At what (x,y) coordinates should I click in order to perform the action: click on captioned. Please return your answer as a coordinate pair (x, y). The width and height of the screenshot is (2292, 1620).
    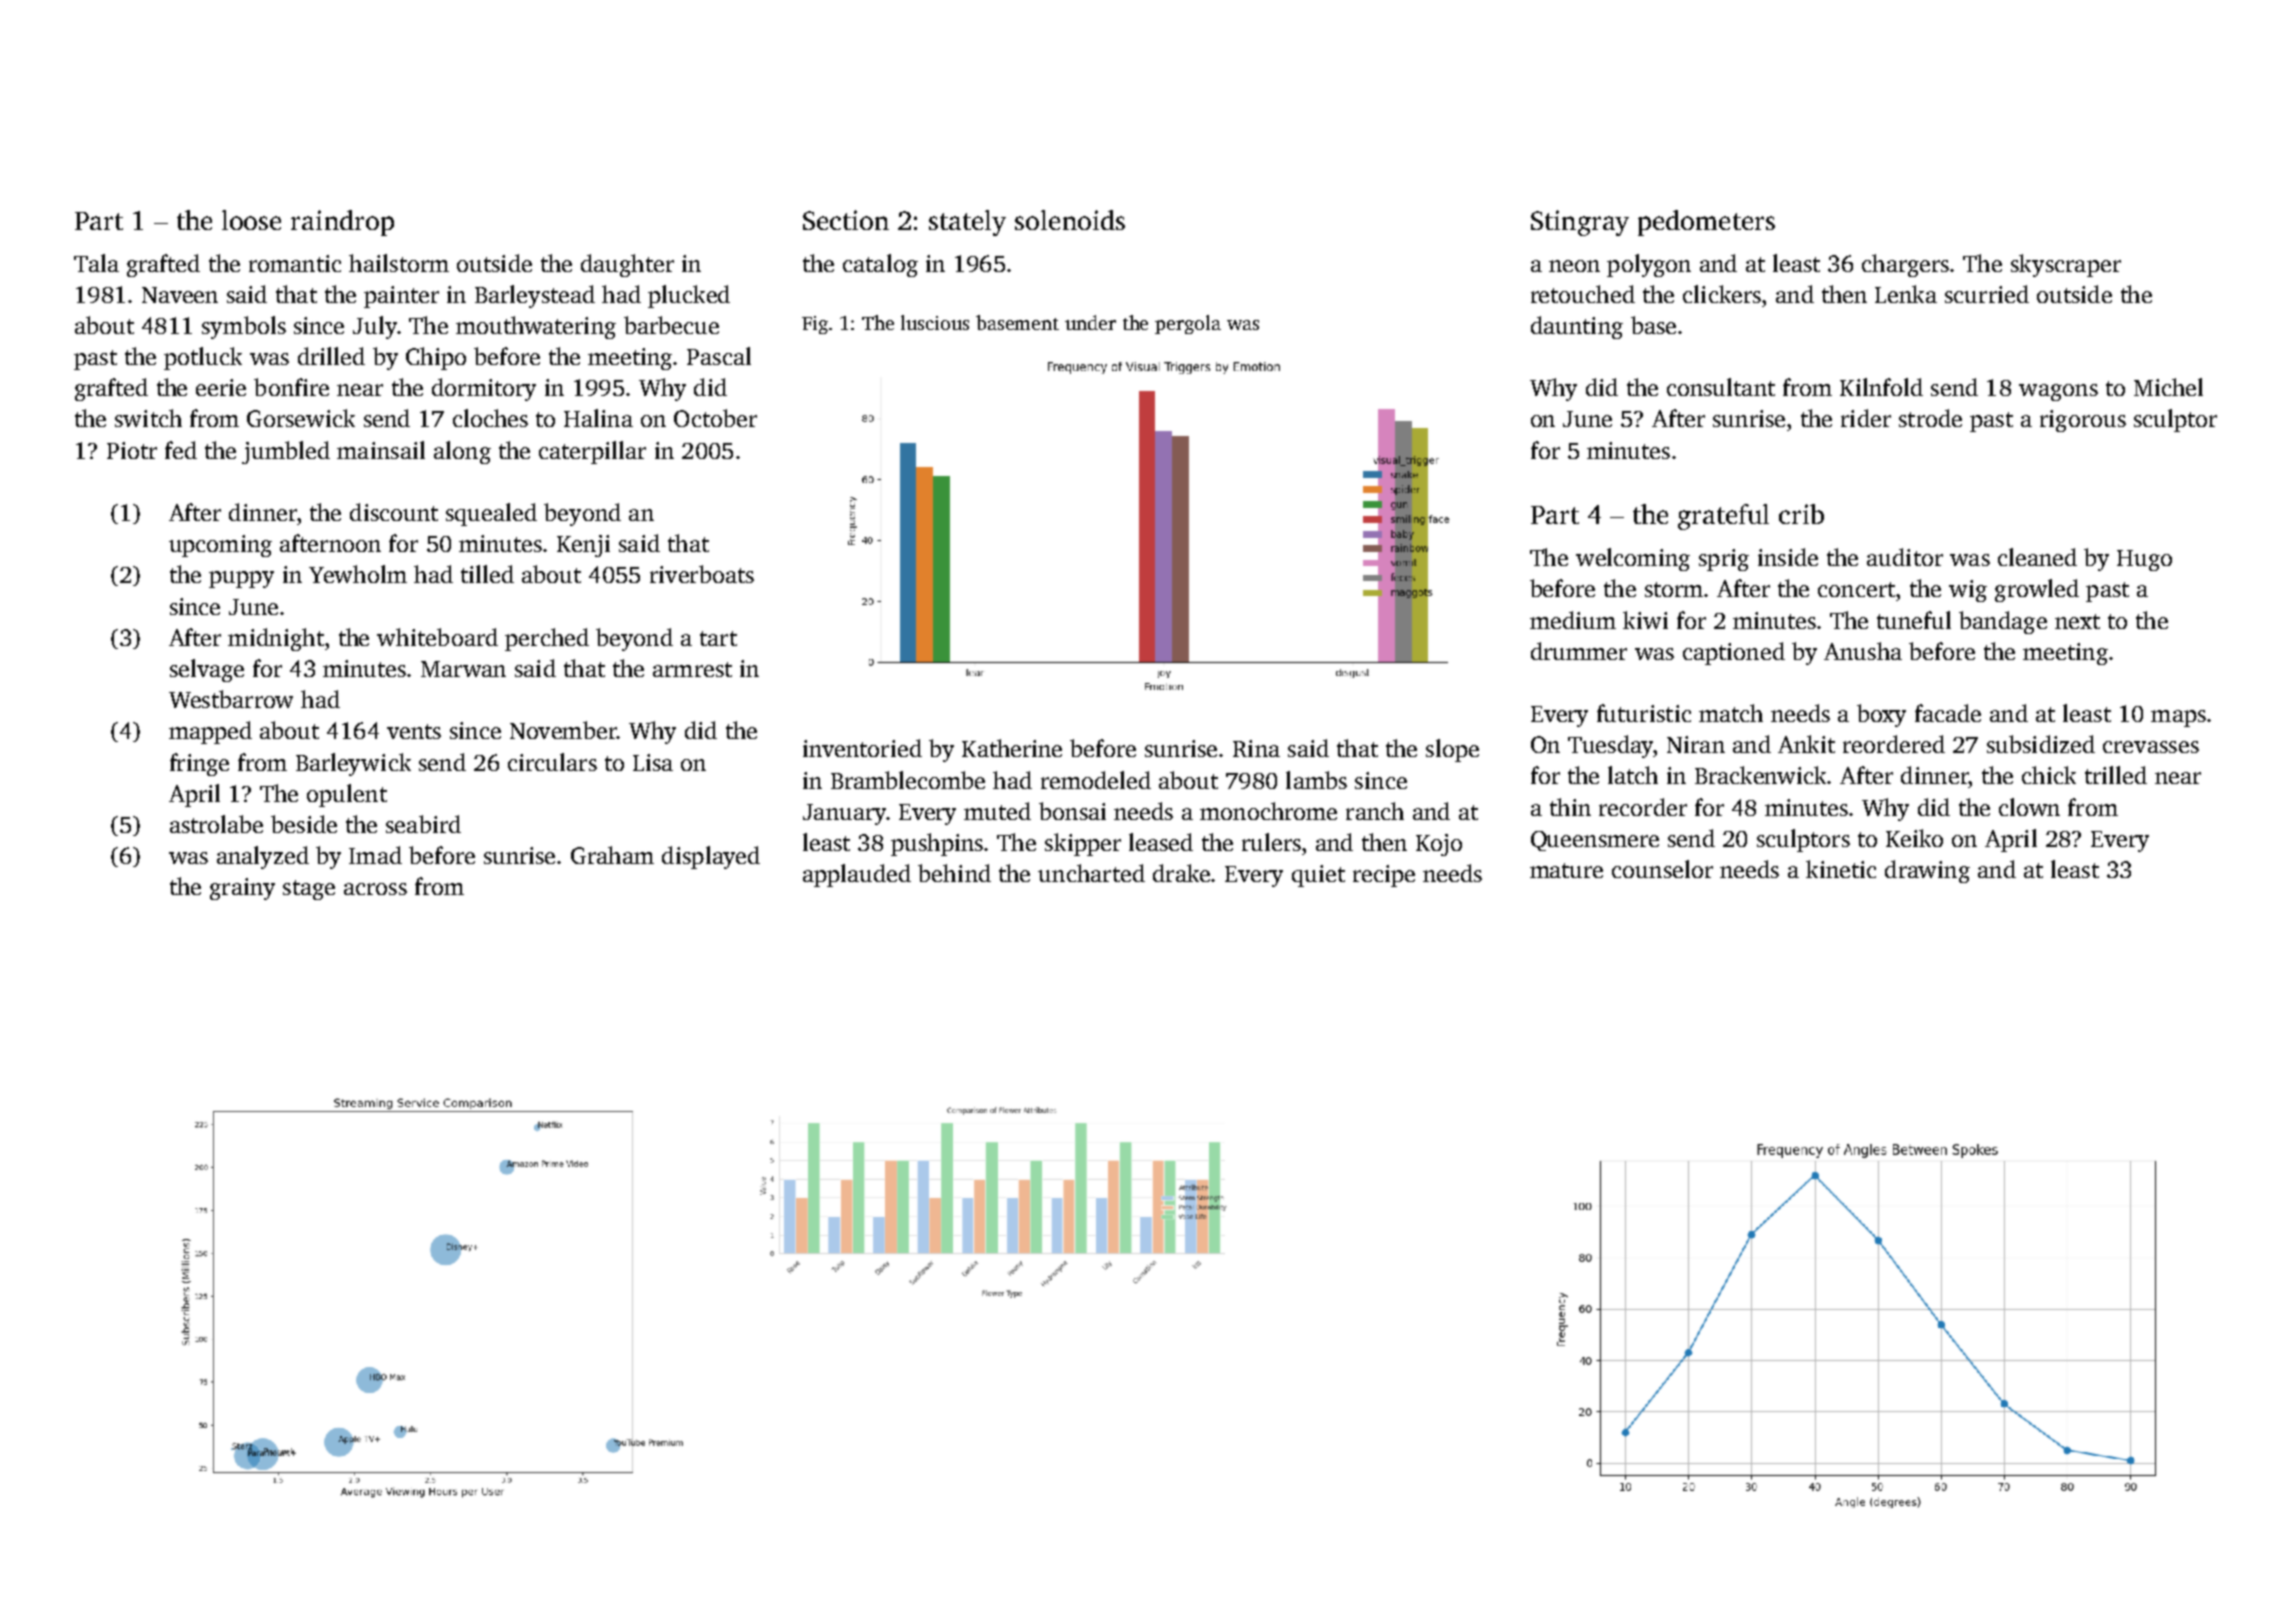
    Looking at the image, I should click on (1734, 653).
